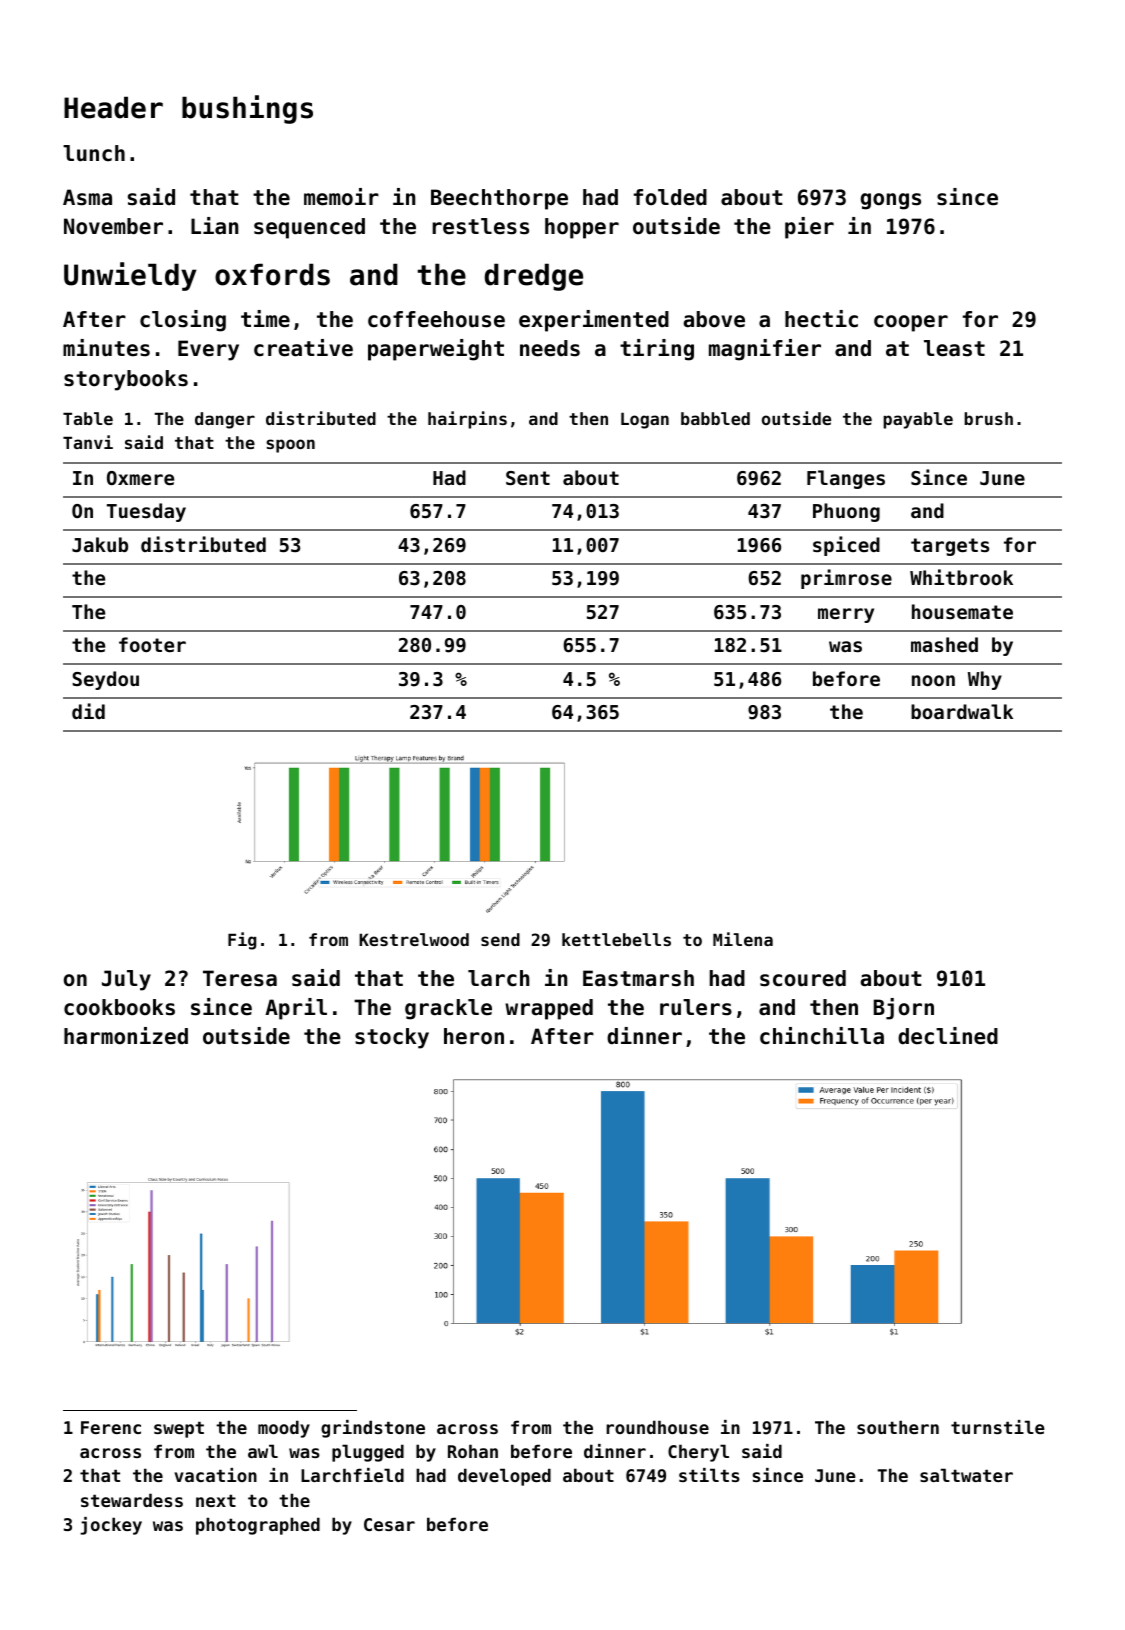 Image resolution: width=1125 pixels, height=1630 pixels. I want to click on Header, so click(113, 107).
